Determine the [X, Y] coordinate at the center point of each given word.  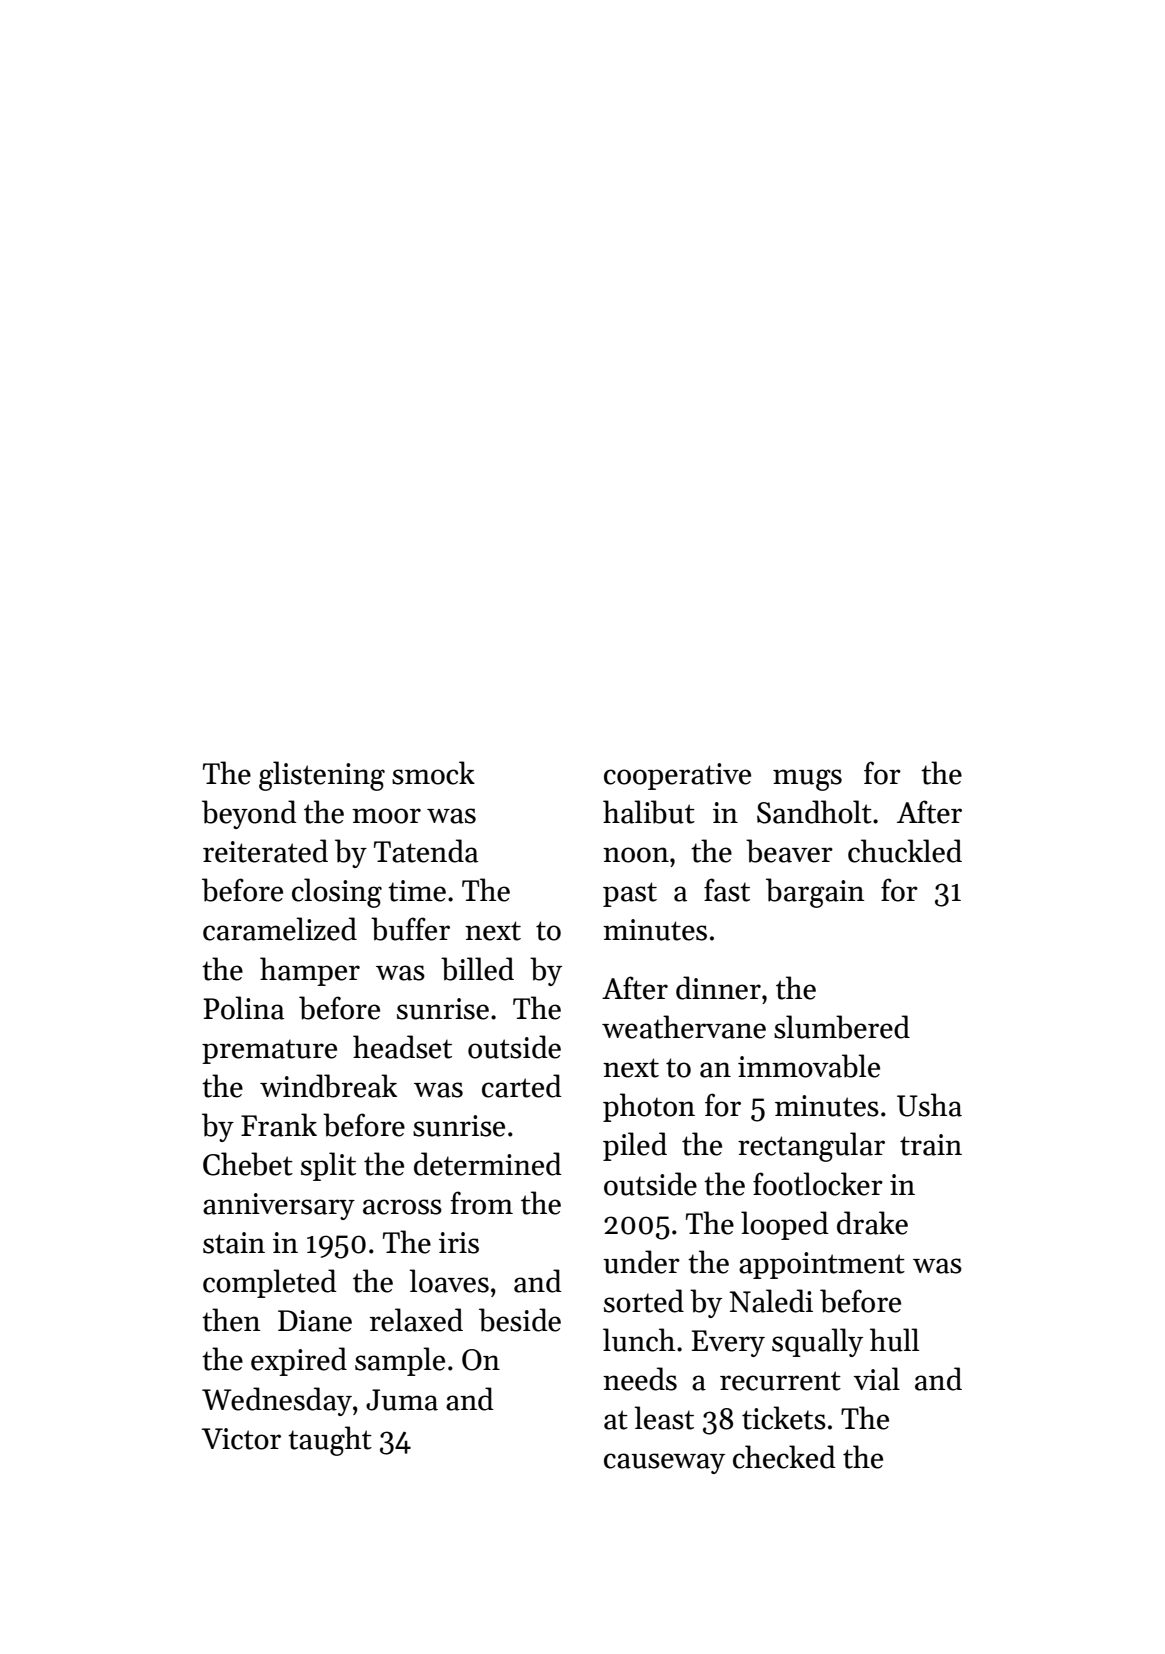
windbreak [328, 1086]
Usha [929, 1105]
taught [330, 1441]
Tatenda [426, 851]
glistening [322, 776]
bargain [815, 893]
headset [402, 1047]
